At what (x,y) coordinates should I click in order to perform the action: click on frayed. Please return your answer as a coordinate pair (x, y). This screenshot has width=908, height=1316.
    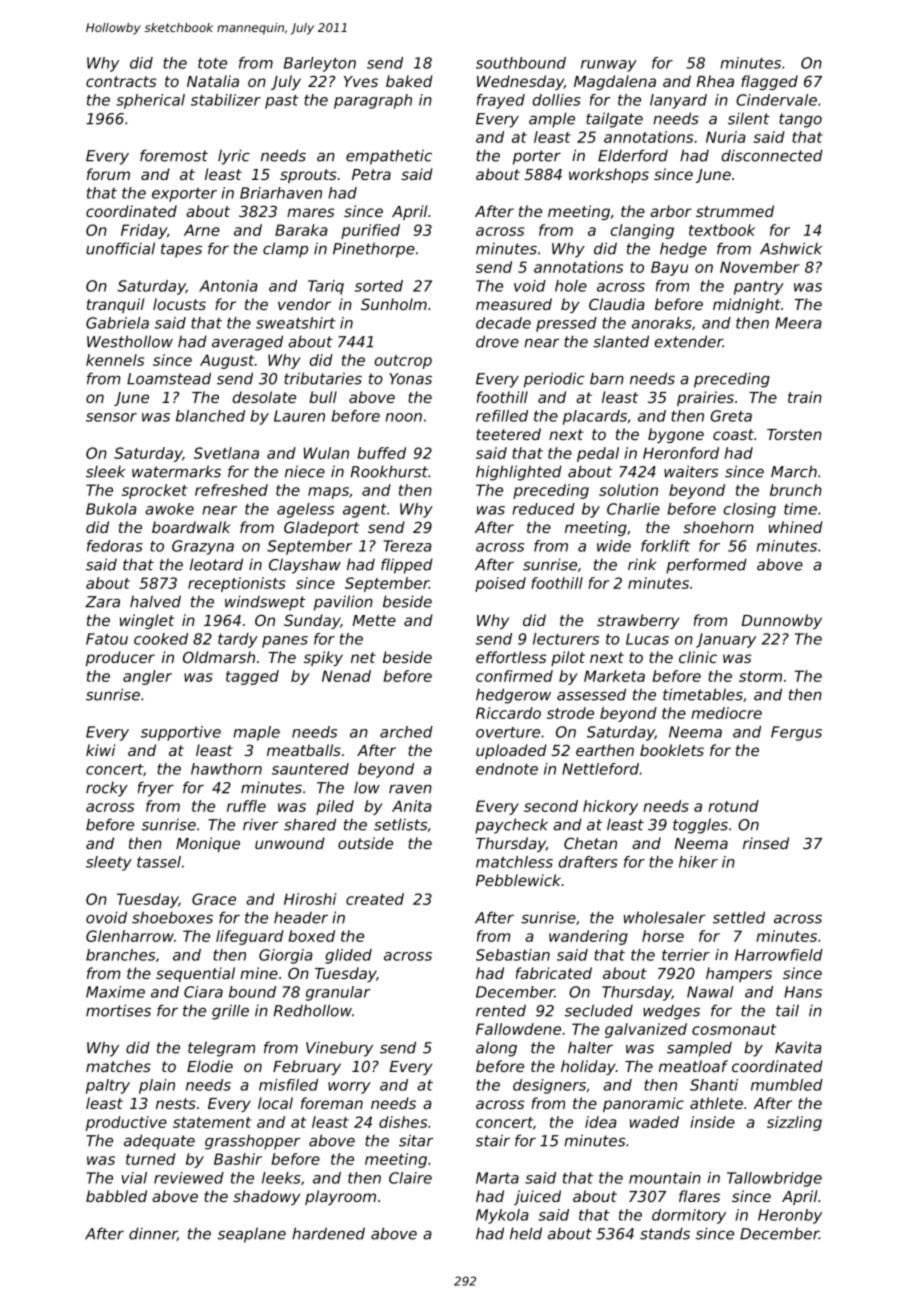
    Looking at the image, I should click on (501, 101).
